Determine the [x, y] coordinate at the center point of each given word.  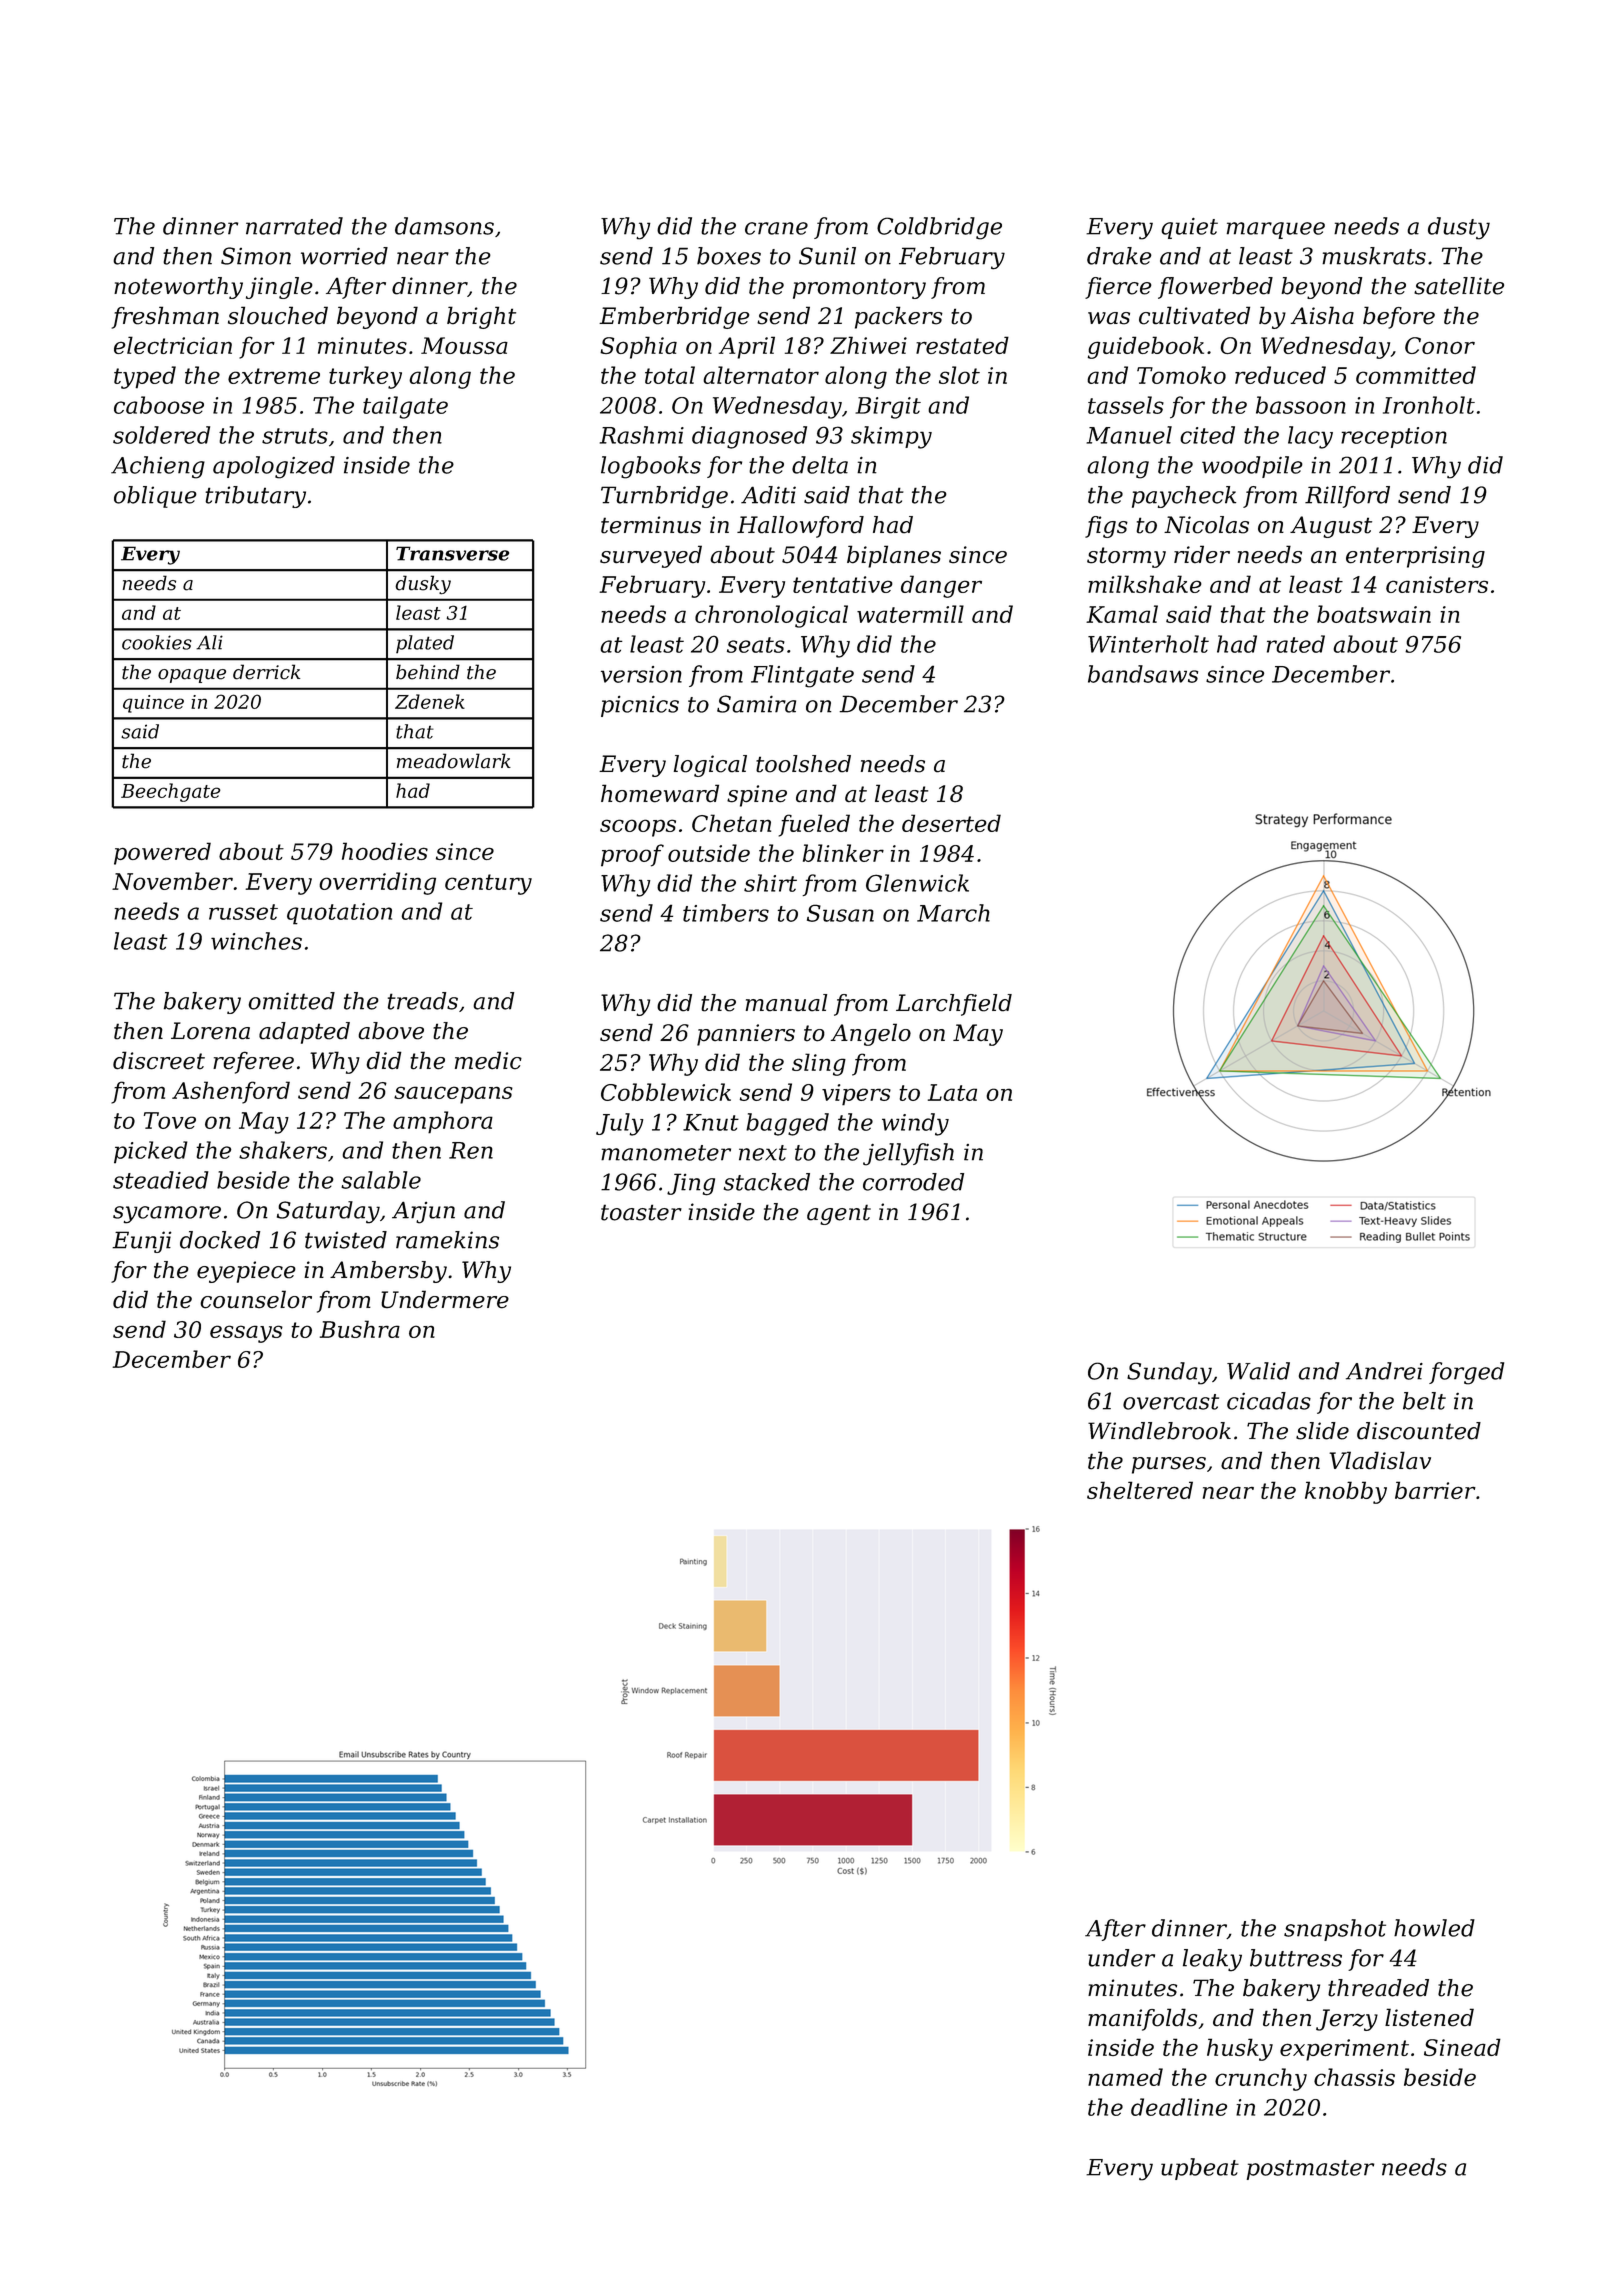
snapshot [1335, 1930]
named [1125, 2077]
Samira [756, 704]
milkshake [1145, 584]
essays [246, 1334]
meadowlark [454, 761]
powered [162, 853]
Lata [952, 1092]
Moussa [464, 345]
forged [1466, 1373]
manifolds [1142, 2019]
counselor [256, 1299]
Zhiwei [868, 345]
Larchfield [954, 1005]
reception [1394, 437]
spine [757, 796]
